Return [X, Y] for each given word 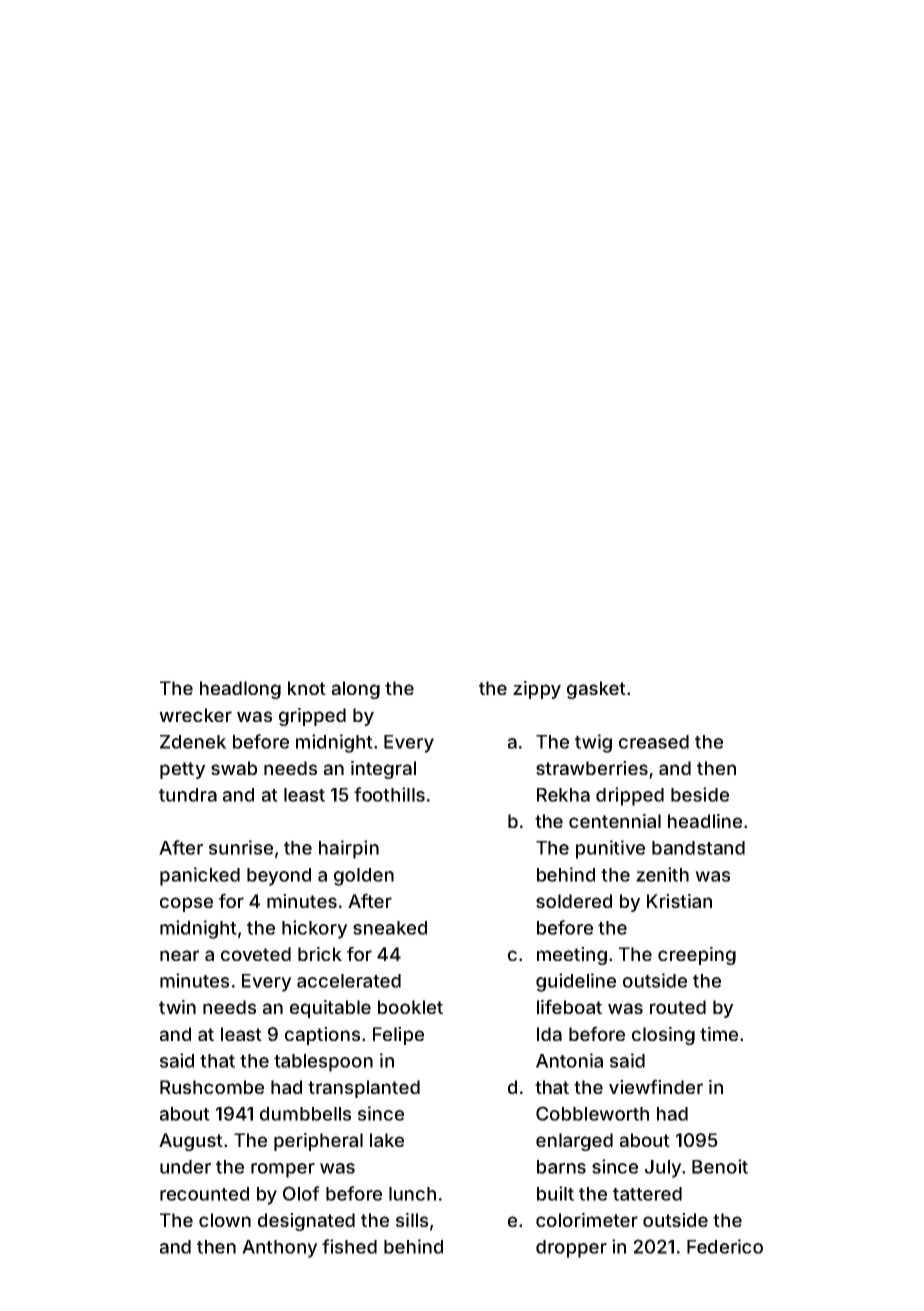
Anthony [280, 1249]
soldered [574, 901]
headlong [240, 690]
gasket [596, 690]
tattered [647, 1194]
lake [387, 1140]
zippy [537, 690]
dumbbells [305, 1114]
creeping [697, 956]
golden [364, 877]
